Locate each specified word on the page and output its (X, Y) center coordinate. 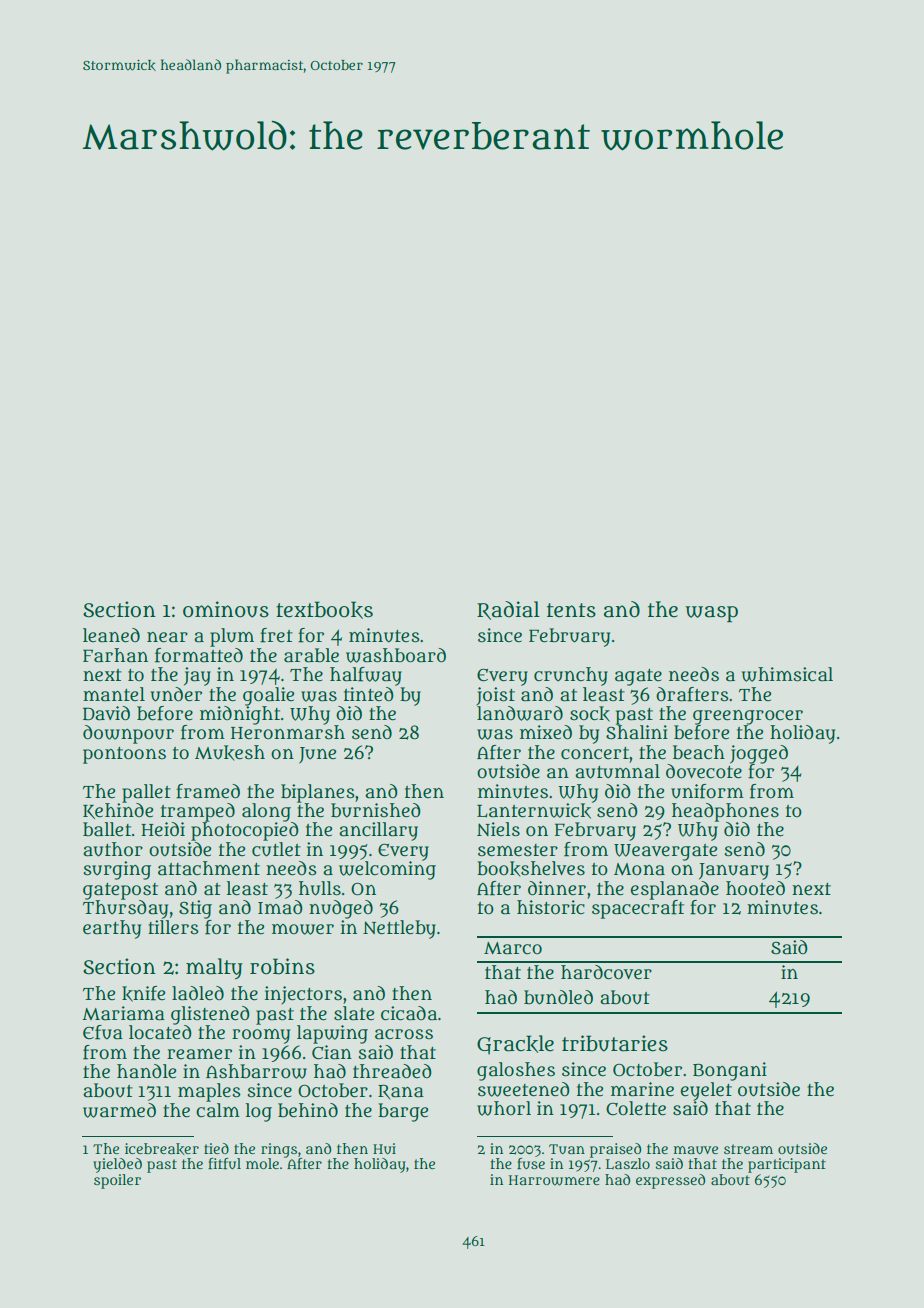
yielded (117, 1165)
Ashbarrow (256, 1071)
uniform (707, 791)
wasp (711, 614)
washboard (396, 655)
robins (282, 966)
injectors (303, 995)
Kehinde (118, 810)
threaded (392, 1071)
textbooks (324, 610)
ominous (226, 609)
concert (595, 753)
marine (642, 1089)
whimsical (787, 674)
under (176, 694)
